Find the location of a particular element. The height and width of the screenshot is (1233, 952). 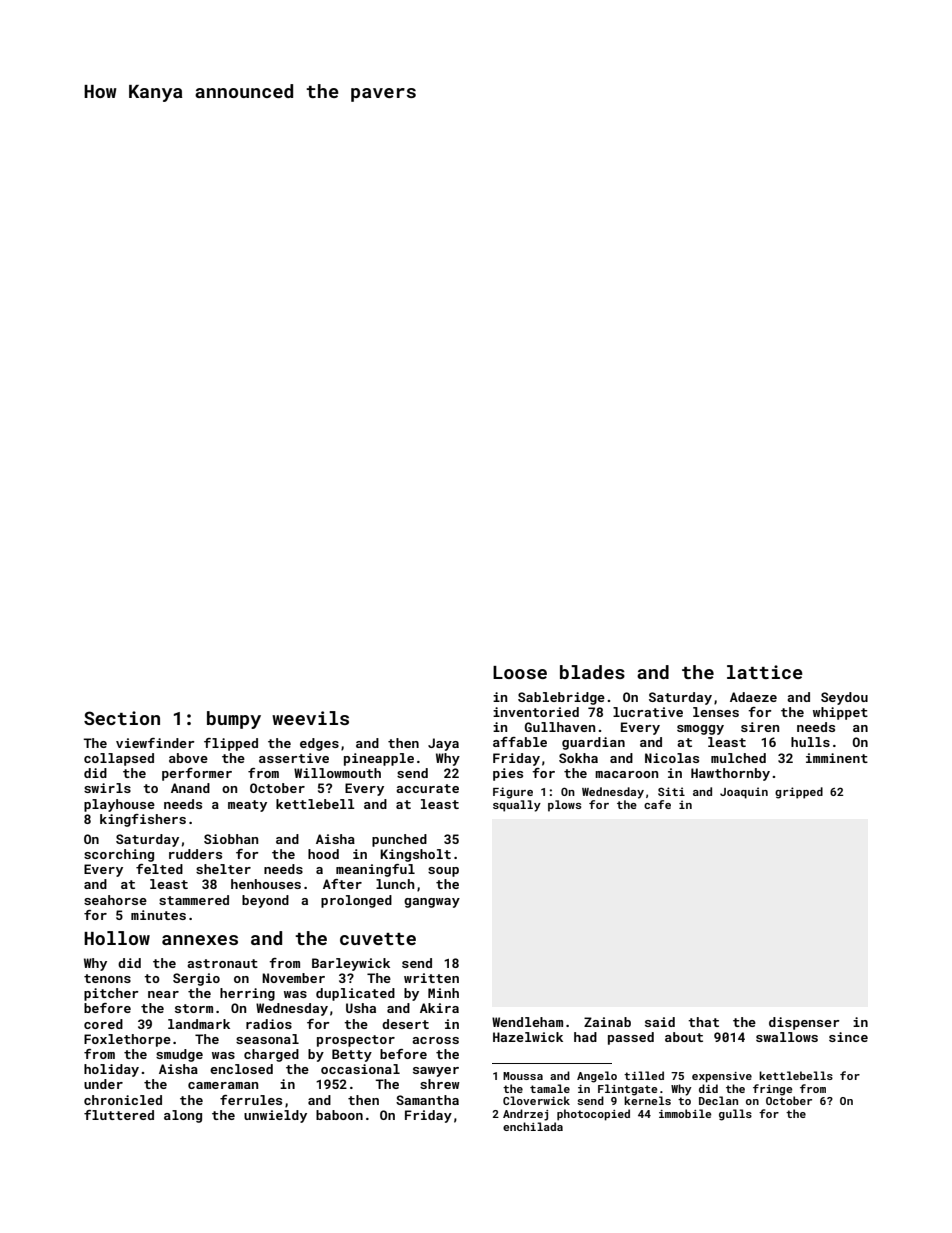

gangway is located at coordinates (432, 903).
